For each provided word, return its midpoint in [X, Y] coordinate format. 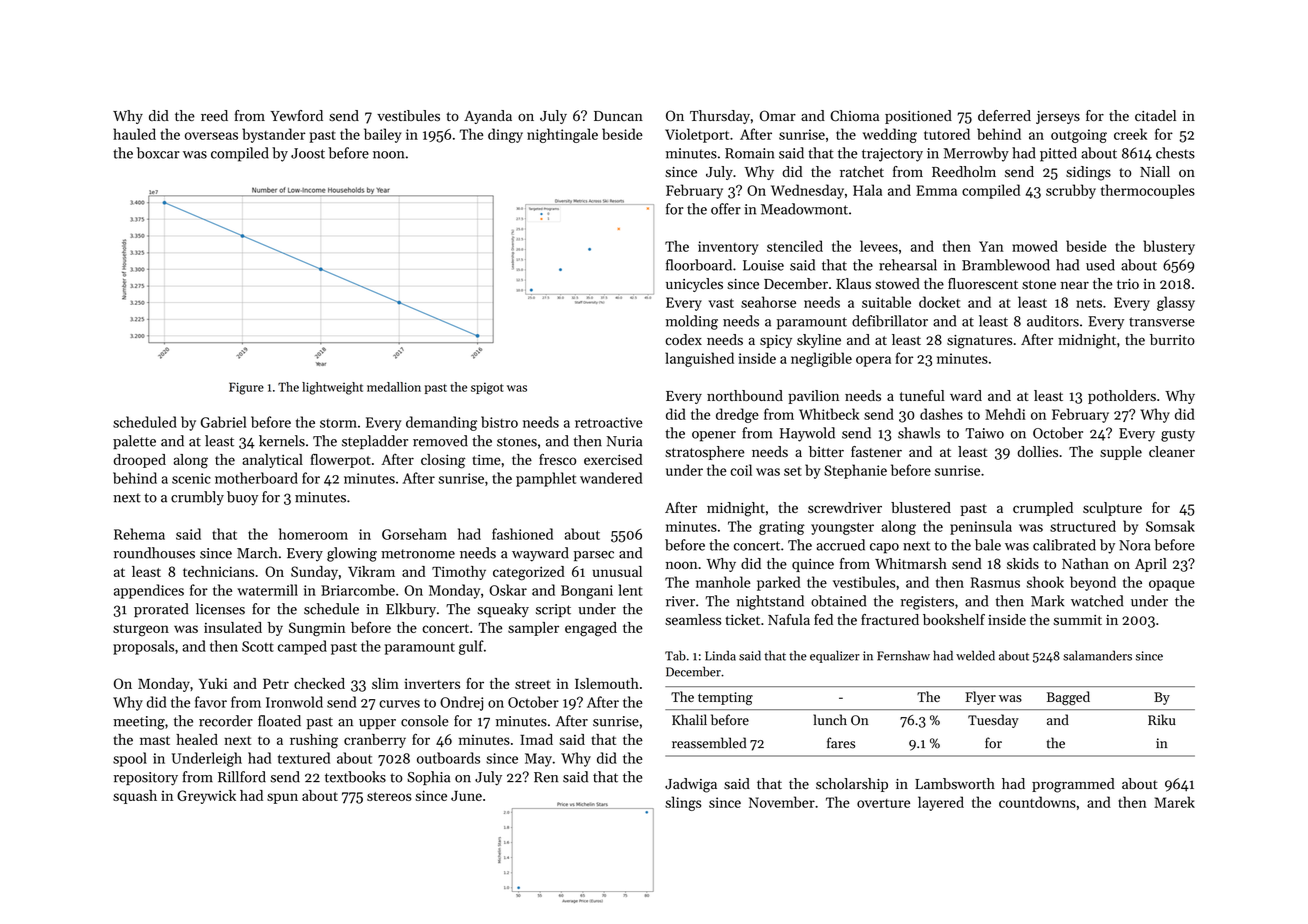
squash [135, 797]
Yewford [296, 115]
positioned [918, 117]
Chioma [854, 116]
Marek [1174, 802]
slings [683, 803]
